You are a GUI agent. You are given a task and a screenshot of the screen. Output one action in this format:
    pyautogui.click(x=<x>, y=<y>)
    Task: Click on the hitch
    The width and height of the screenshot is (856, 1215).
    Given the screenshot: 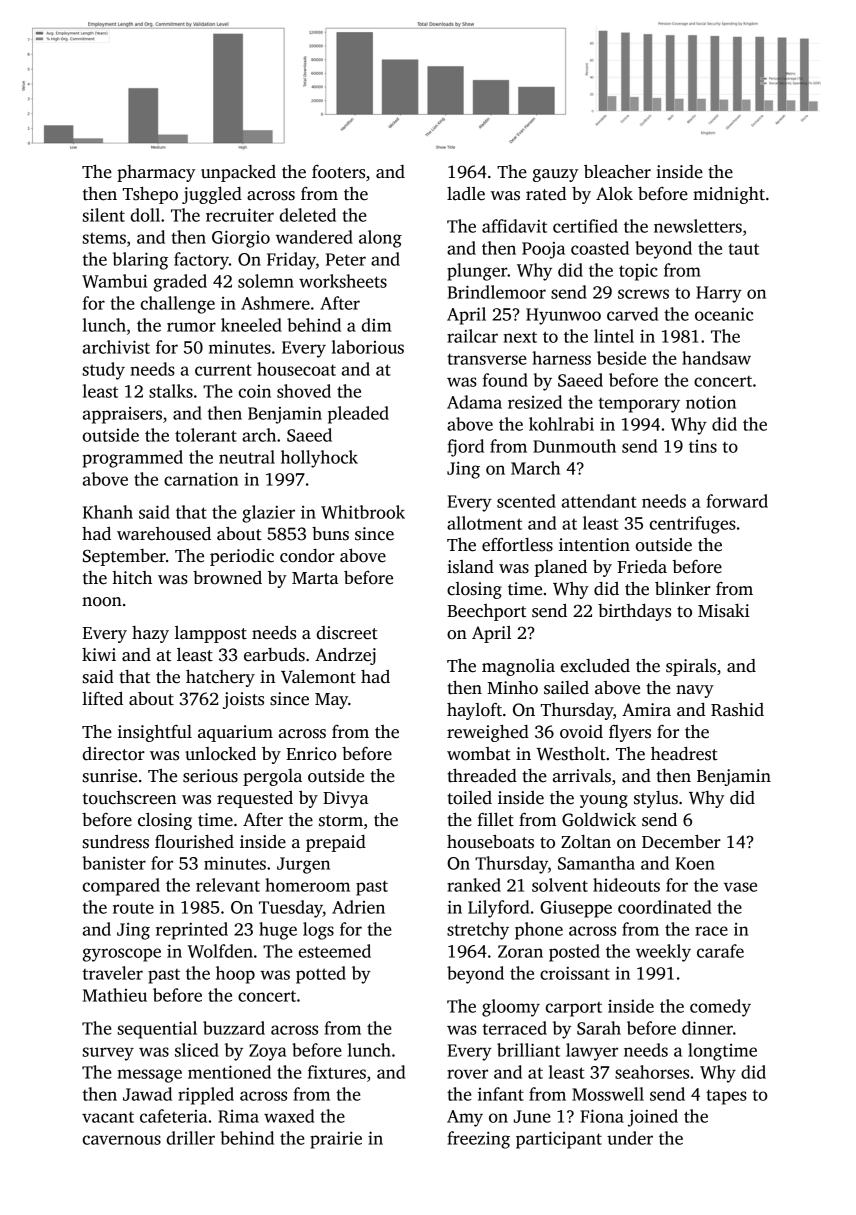 What is the action you would take?
    pyautogui.click(x=132, y=578)
